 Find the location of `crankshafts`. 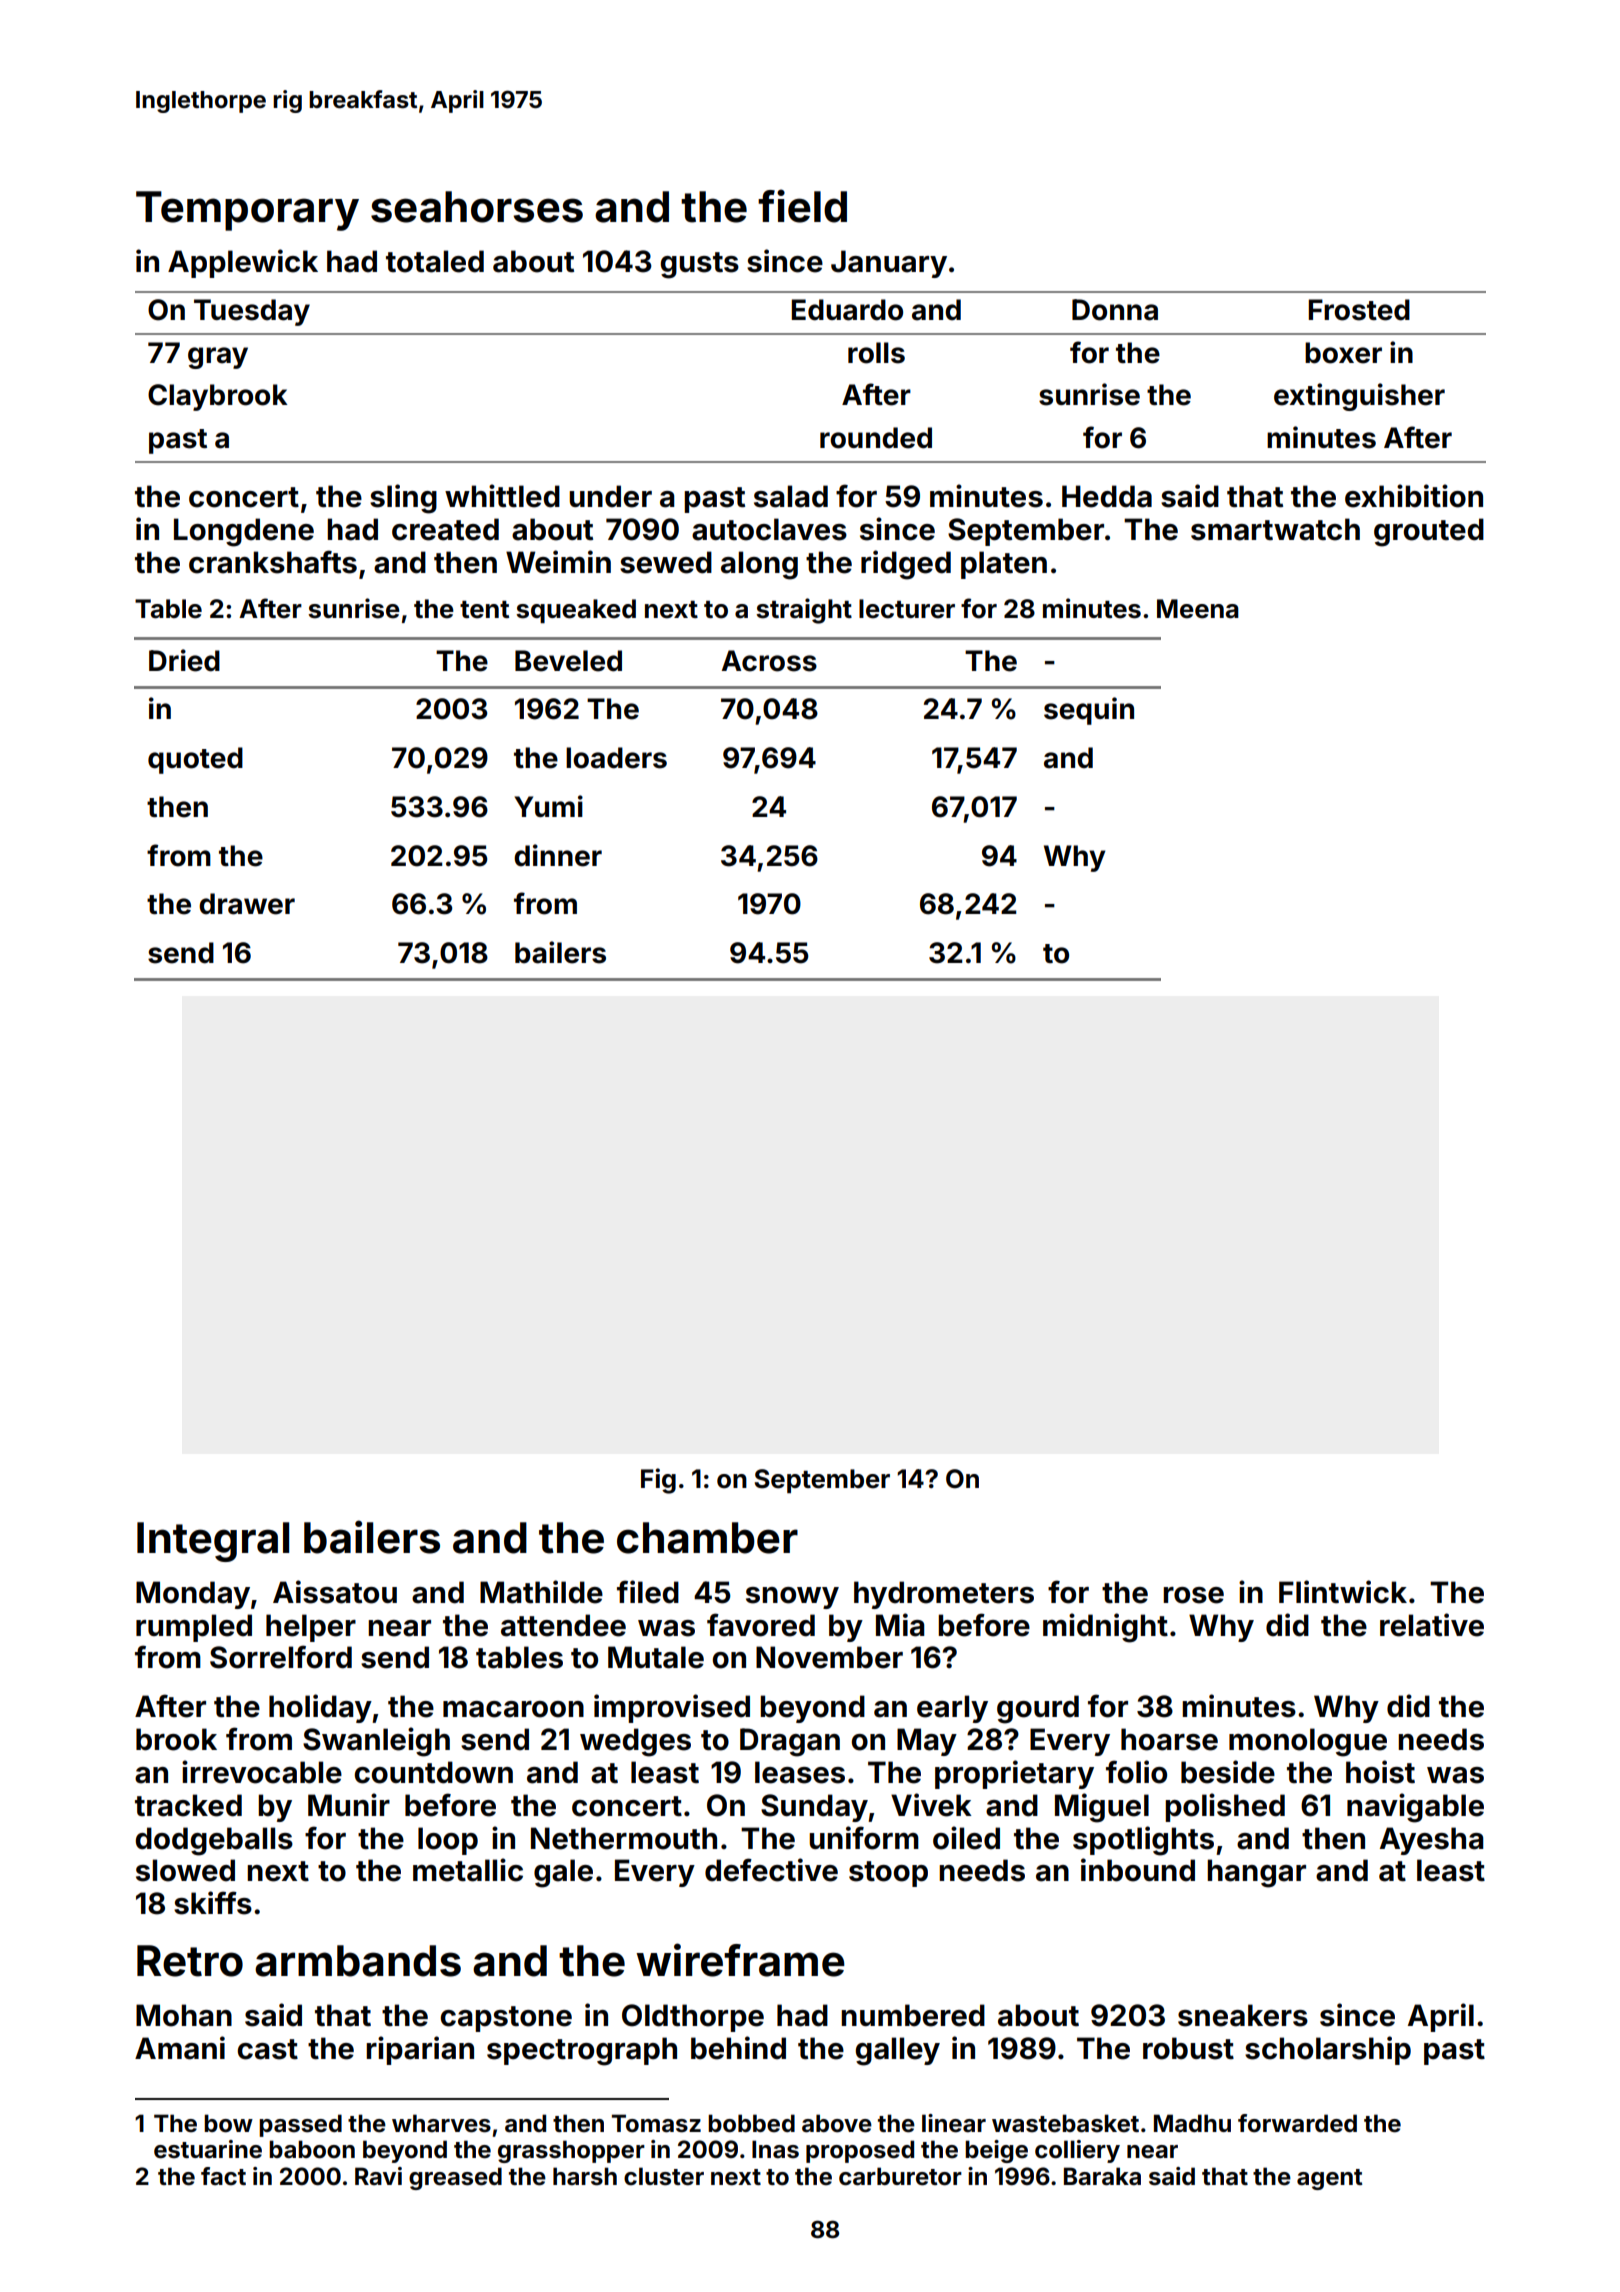

crankshafts is located at coordinates (273, 562).
